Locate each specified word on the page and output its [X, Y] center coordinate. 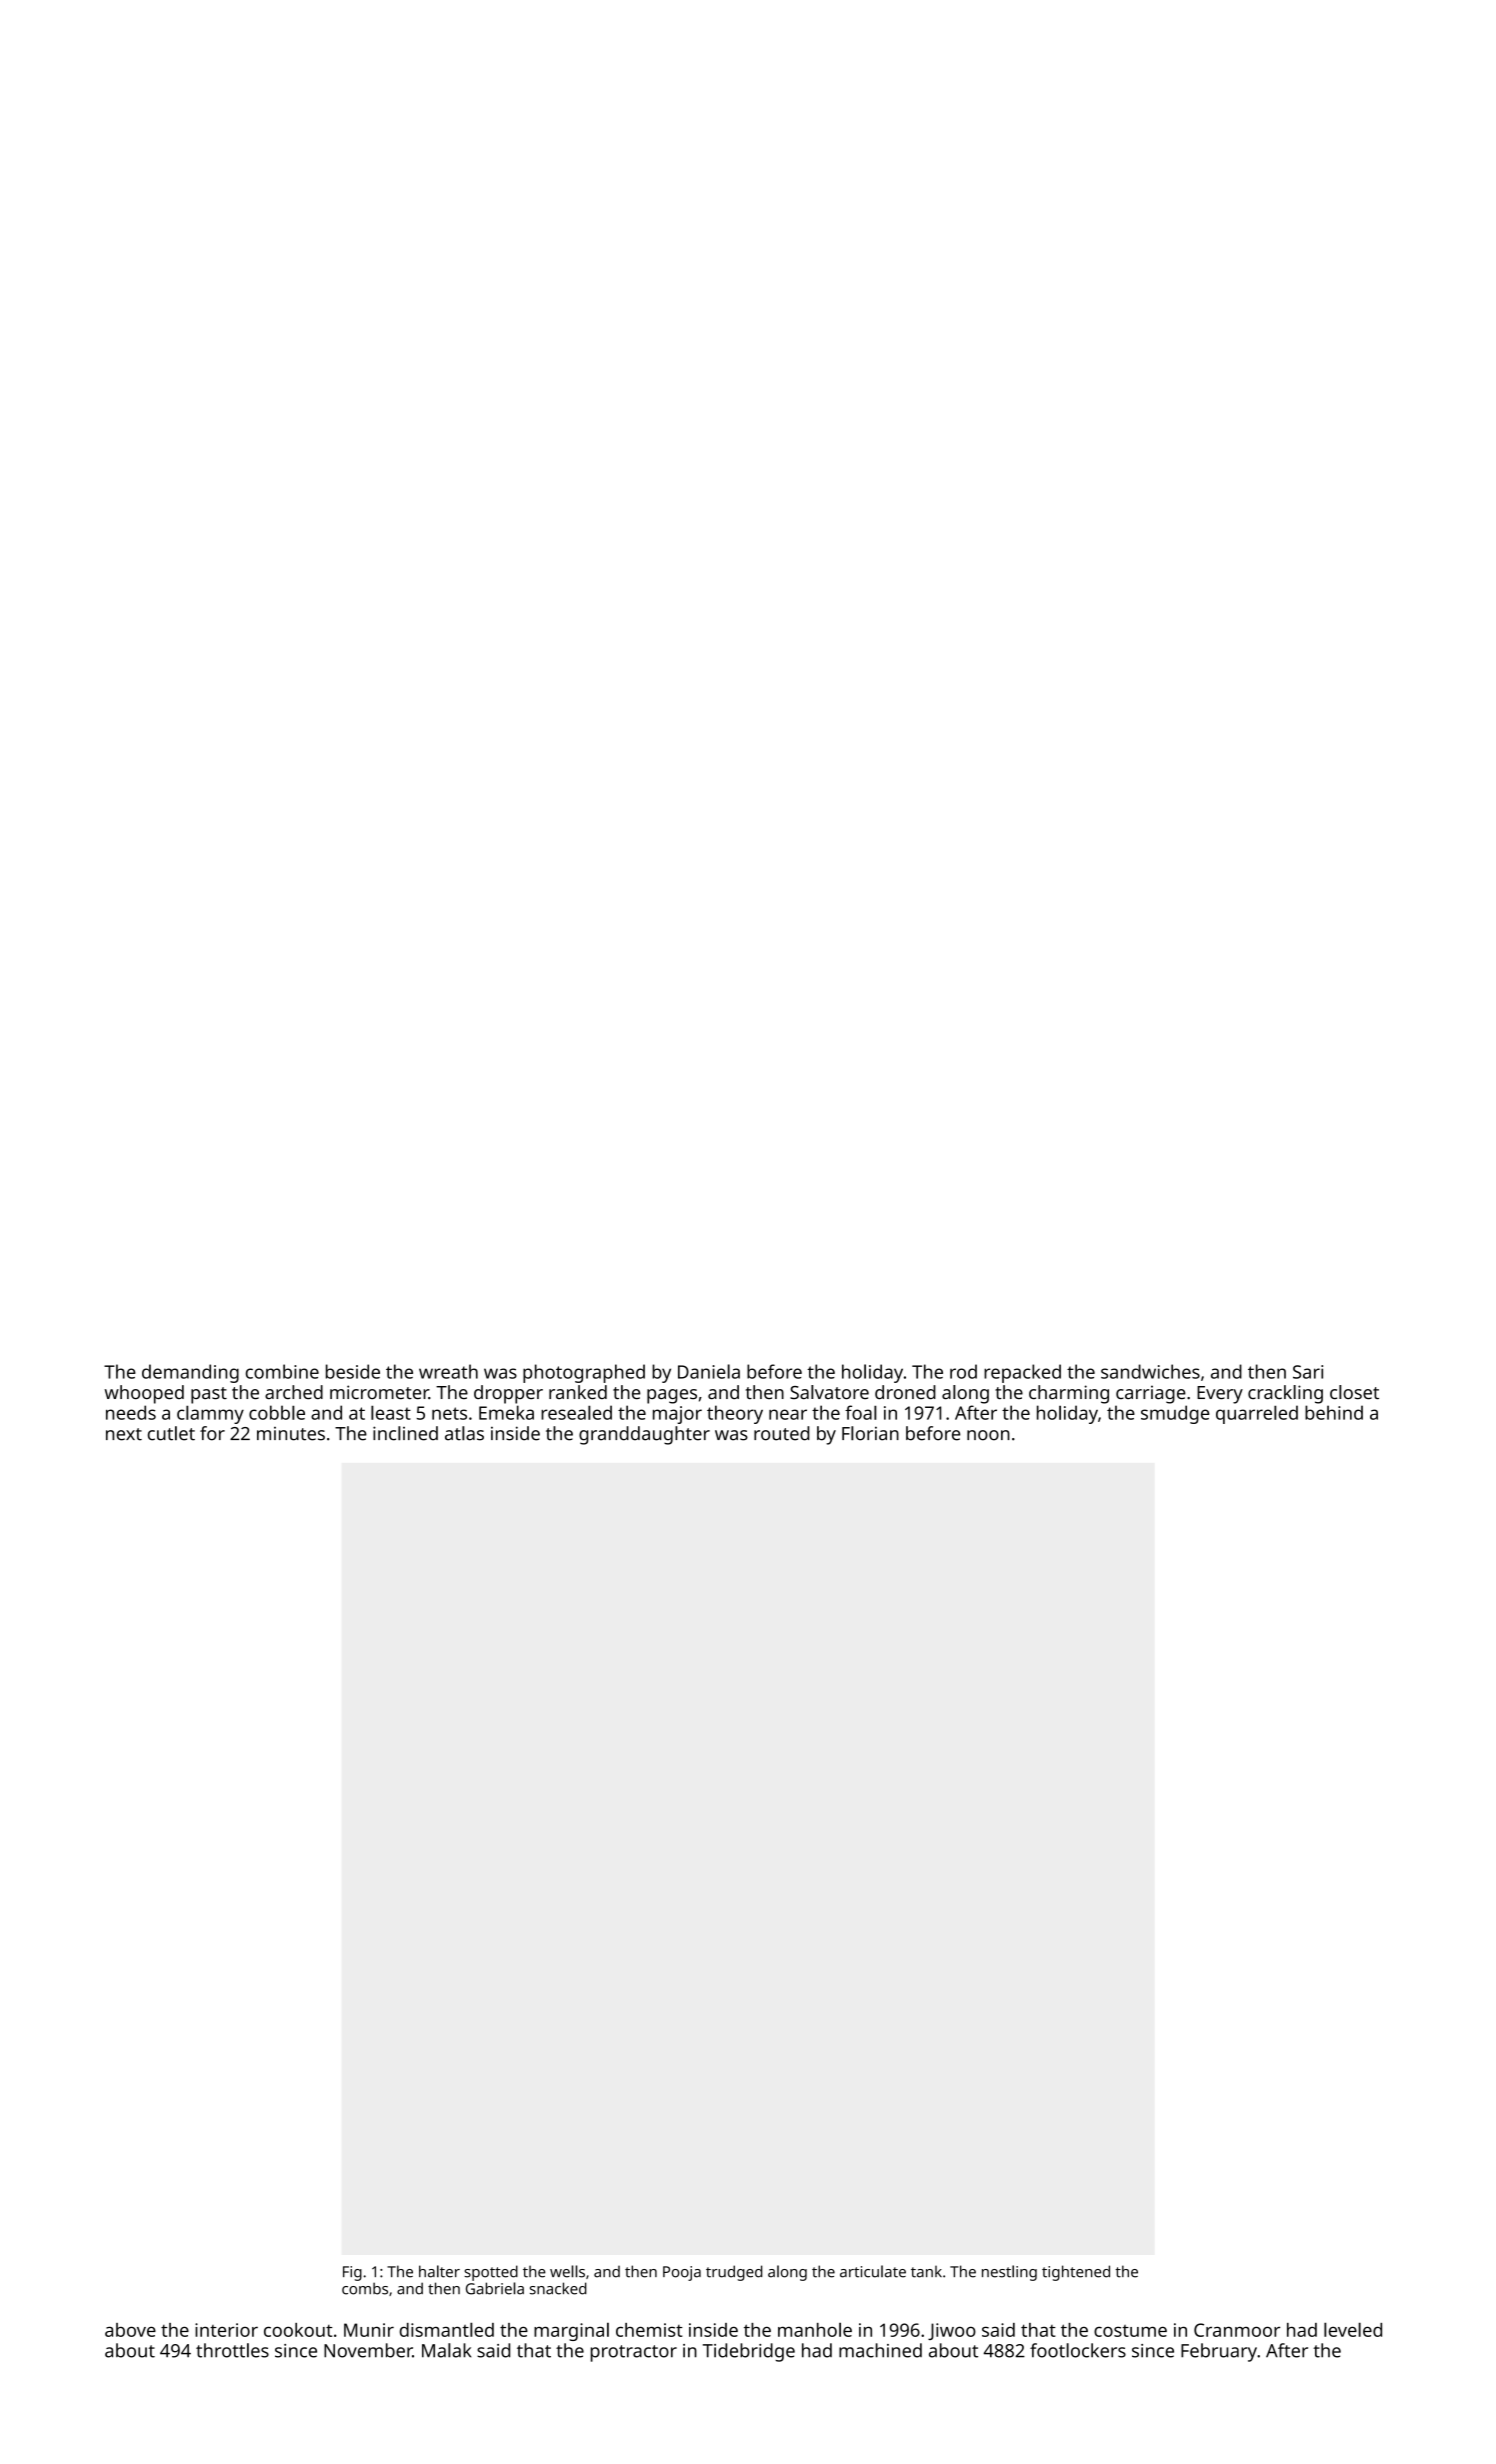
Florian [870, 1433]
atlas [464, 1433]
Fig [352, 2273]
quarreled [1257, 1414]
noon [988, 1435]
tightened [1076, 2273]
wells [567, 2271]
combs [365, 2288]
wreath [448, 1371]
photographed [584, 1373]
